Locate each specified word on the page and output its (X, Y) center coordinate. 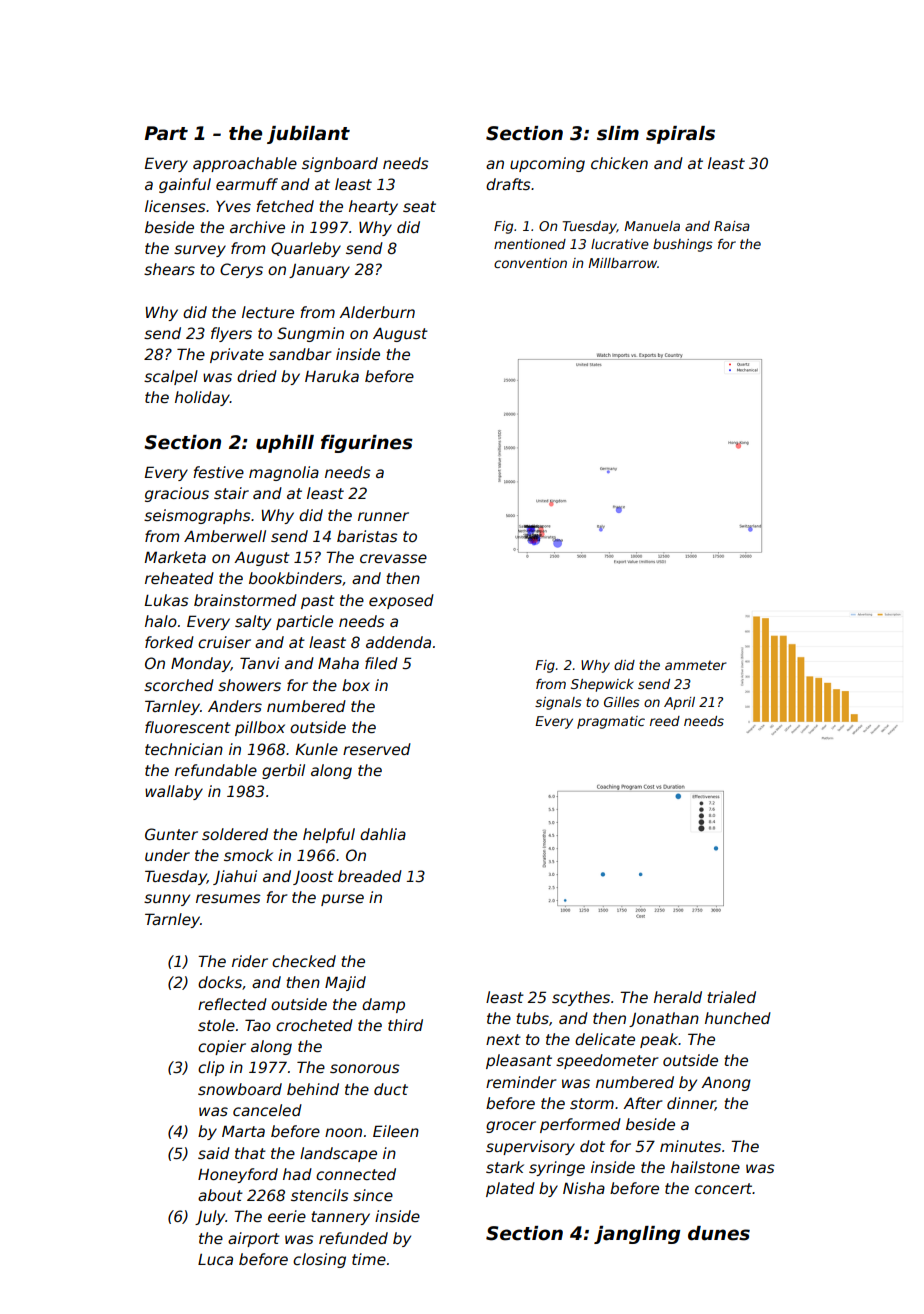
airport (254, 1239)
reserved (377, 749)
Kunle (316, 749)
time (369, 1259)
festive (218, 472)
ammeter (696, 665)
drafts (508, 184)
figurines (367, 444)
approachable (245, 164)
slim (618, 133)
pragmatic (611, 722)
